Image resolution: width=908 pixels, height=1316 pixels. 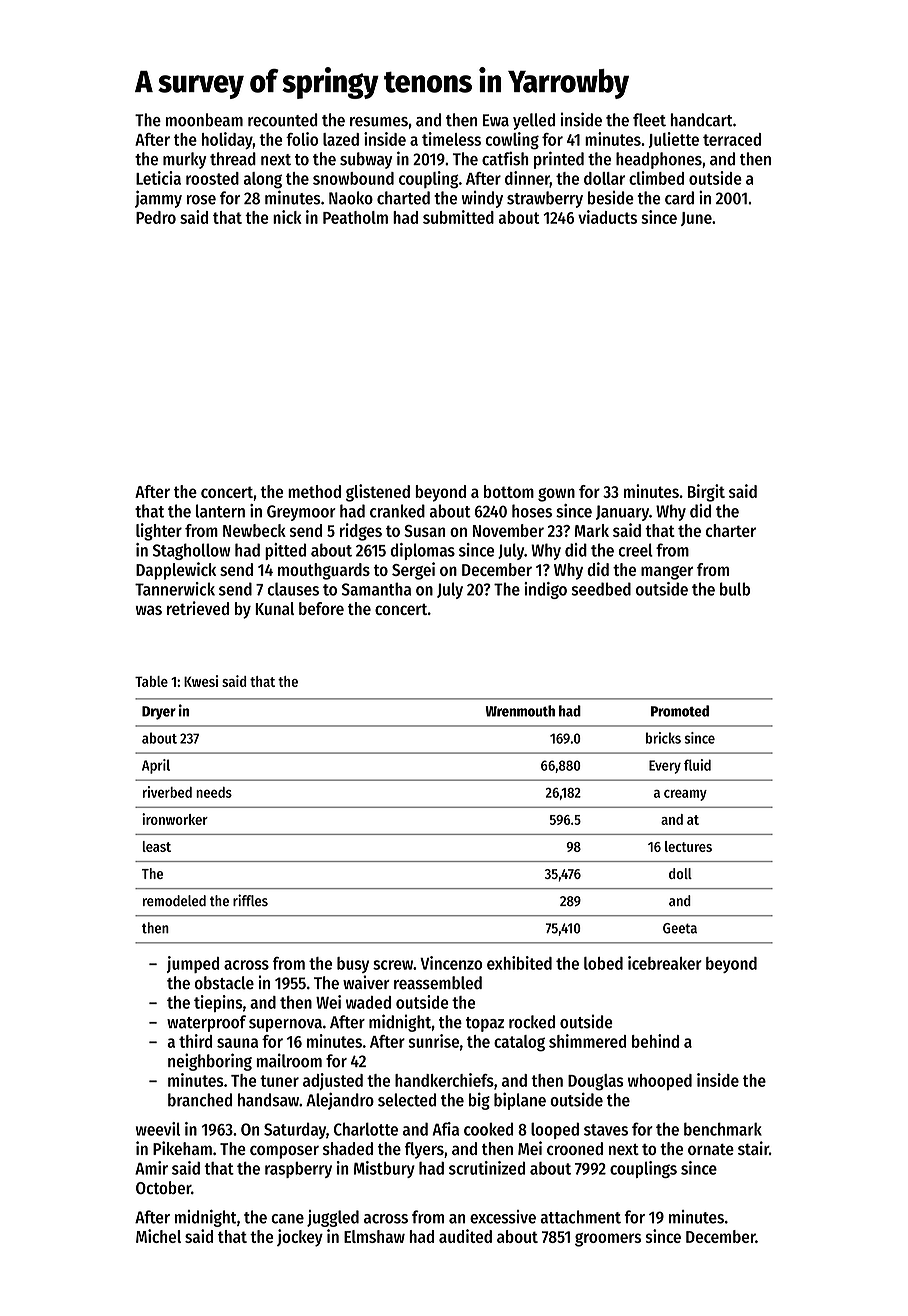 What do you see at coordinates (509, 491) in the screenshot?
I see `bottom` at bounding box center [509, 491].
